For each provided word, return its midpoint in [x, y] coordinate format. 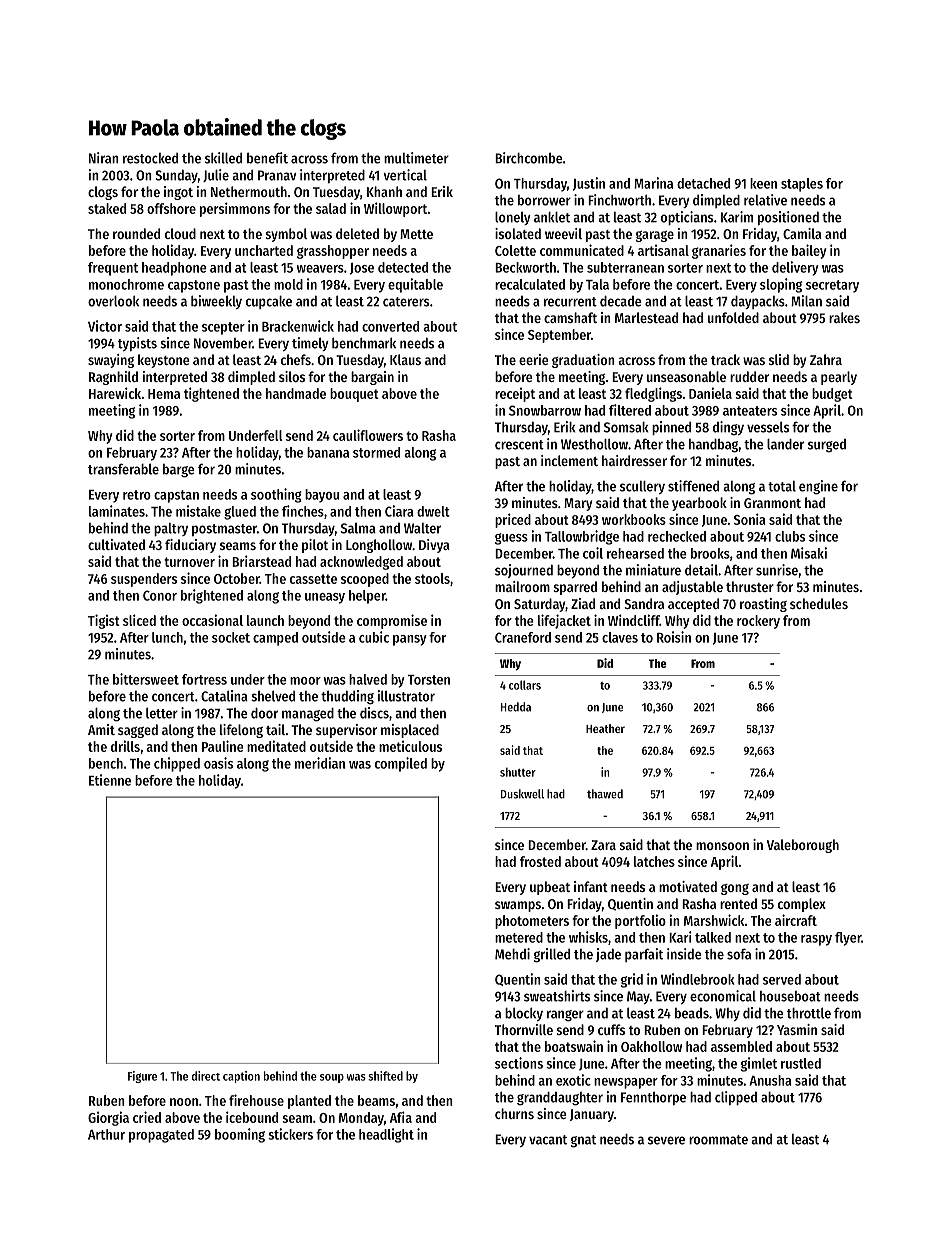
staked [107, 208]
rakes [844, 317]
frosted [540, 861]
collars [525, 685]
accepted [693, 605]
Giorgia [108, 1118]
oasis [218, 763]
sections [519, 1063]
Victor [105, 326]
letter [162, 713]
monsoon [722, 846]
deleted [357, 233]
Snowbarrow [545, 410]
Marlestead [646, 317]
